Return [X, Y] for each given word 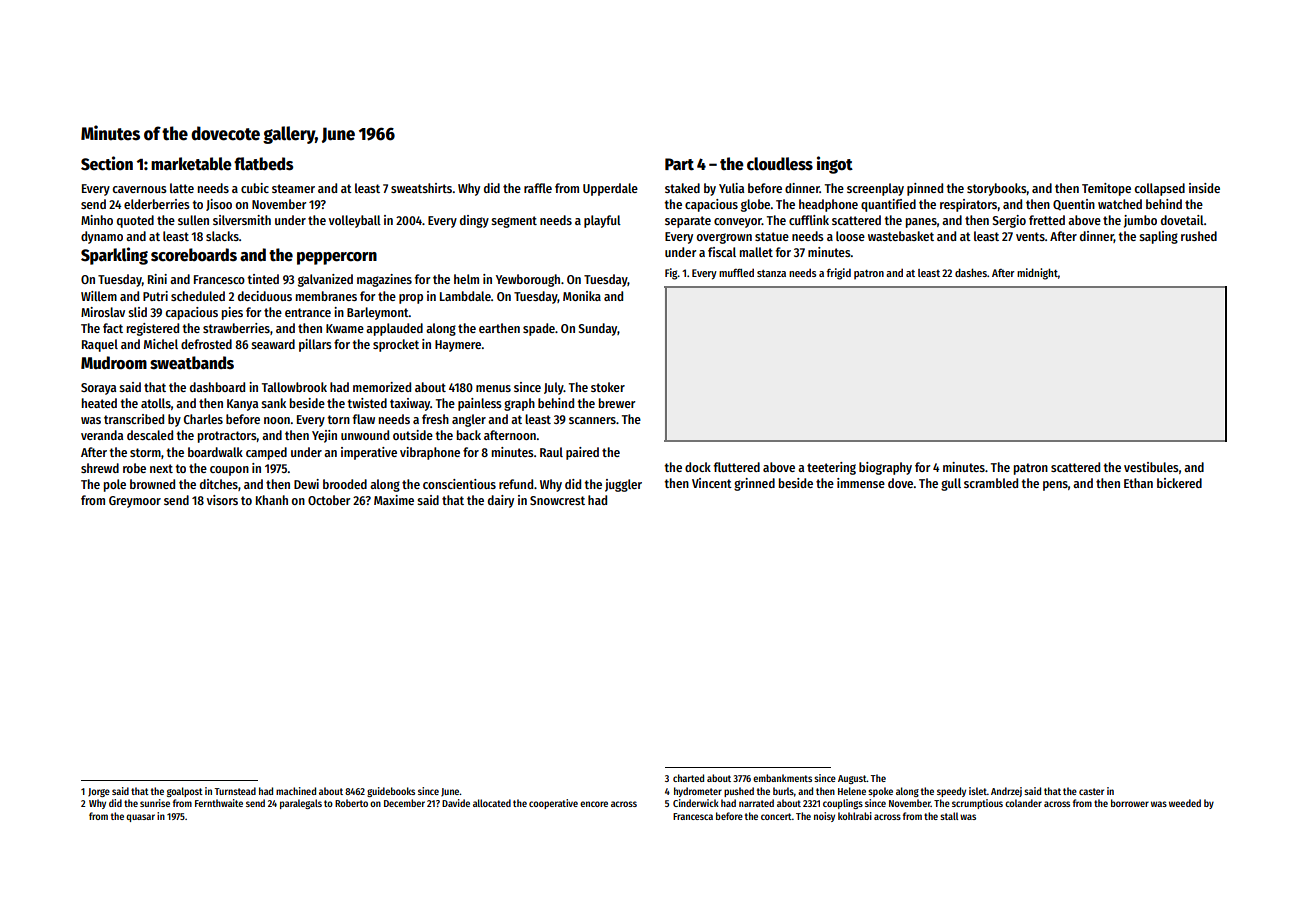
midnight [1037, 274]
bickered [1179, 483]
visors [222, 500]
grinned [754, 484]
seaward [273, 344]
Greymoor [135, 502]
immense [861, 483]
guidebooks [391, 792]
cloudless [780, 164]
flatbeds [263, 164]
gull [951, 484]
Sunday [597, 329]
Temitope [1106, 189]
